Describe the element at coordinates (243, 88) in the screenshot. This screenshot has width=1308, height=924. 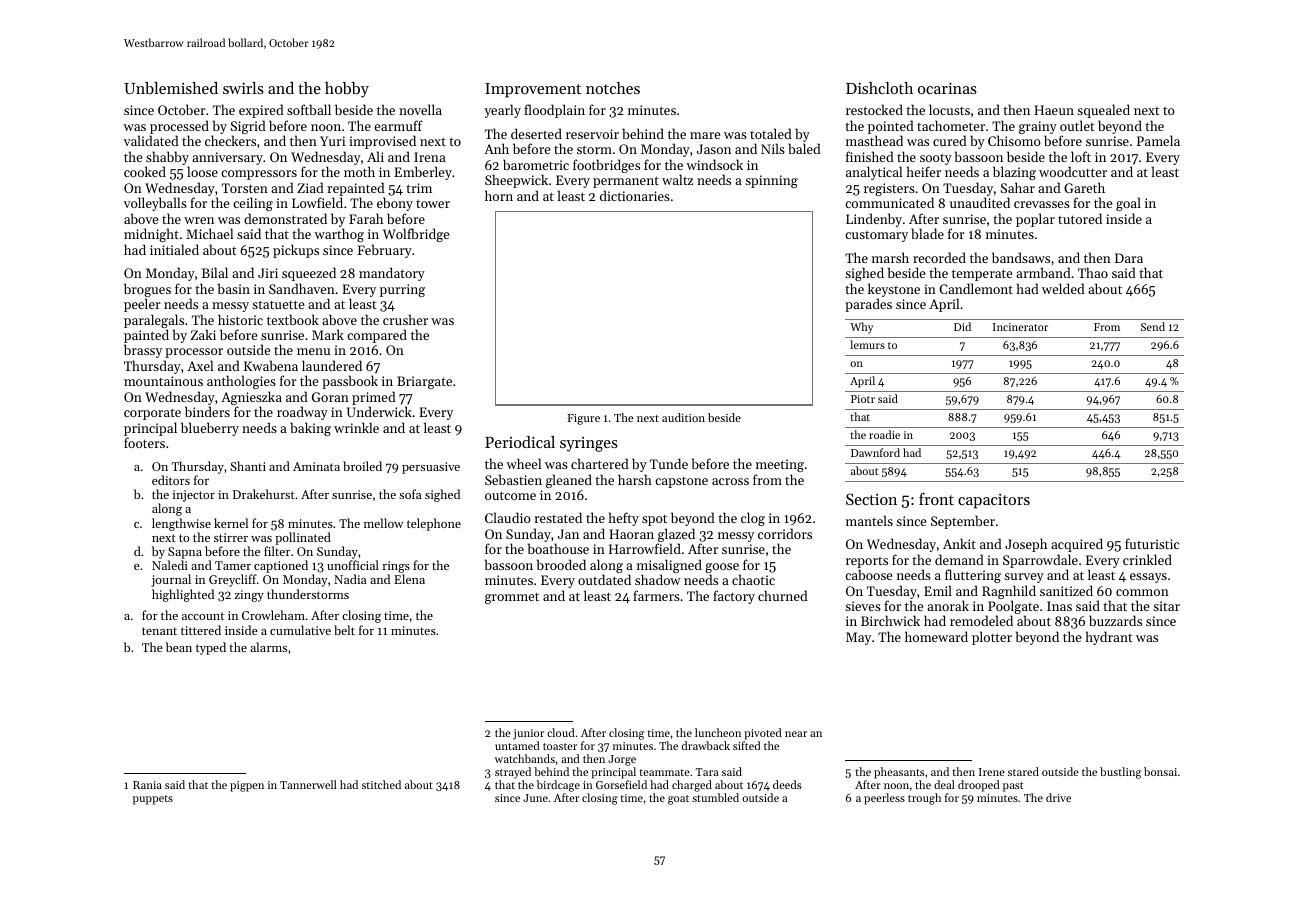
I see `swirls` at that location.
